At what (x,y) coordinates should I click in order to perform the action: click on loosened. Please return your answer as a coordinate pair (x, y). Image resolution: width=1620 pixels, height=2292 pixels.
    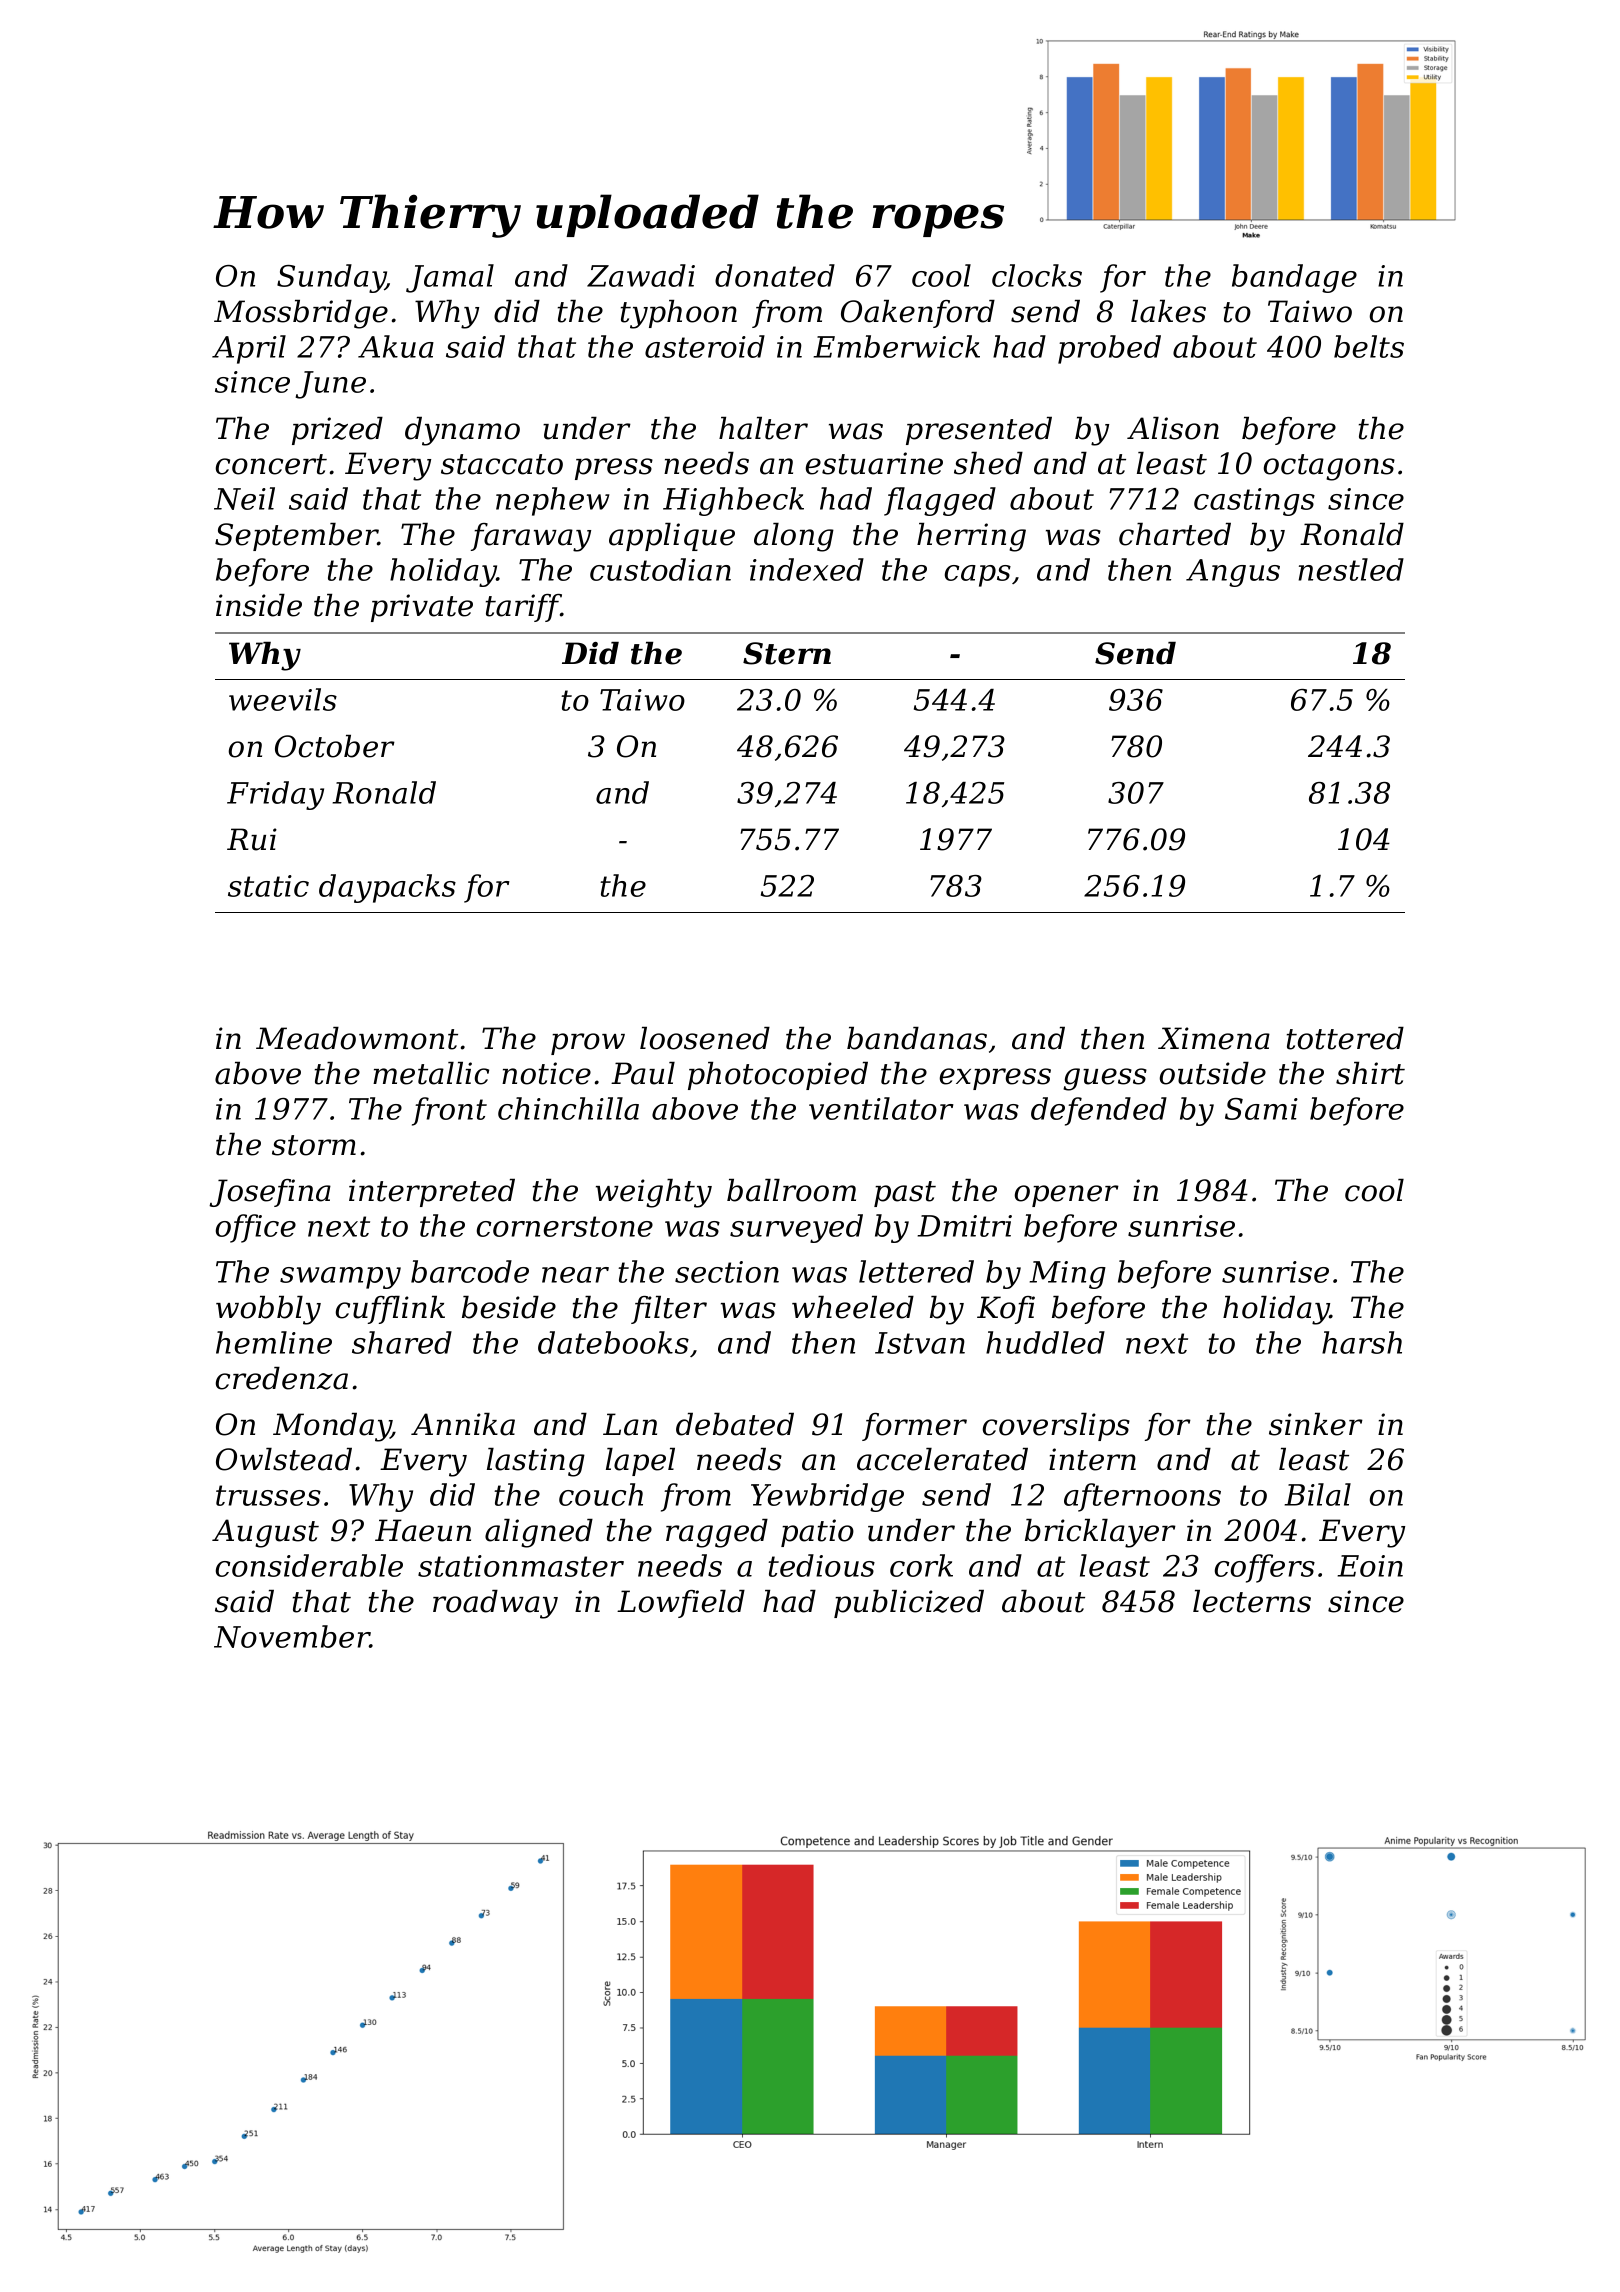
    Looking at the image, I should click on (705, 1038).
